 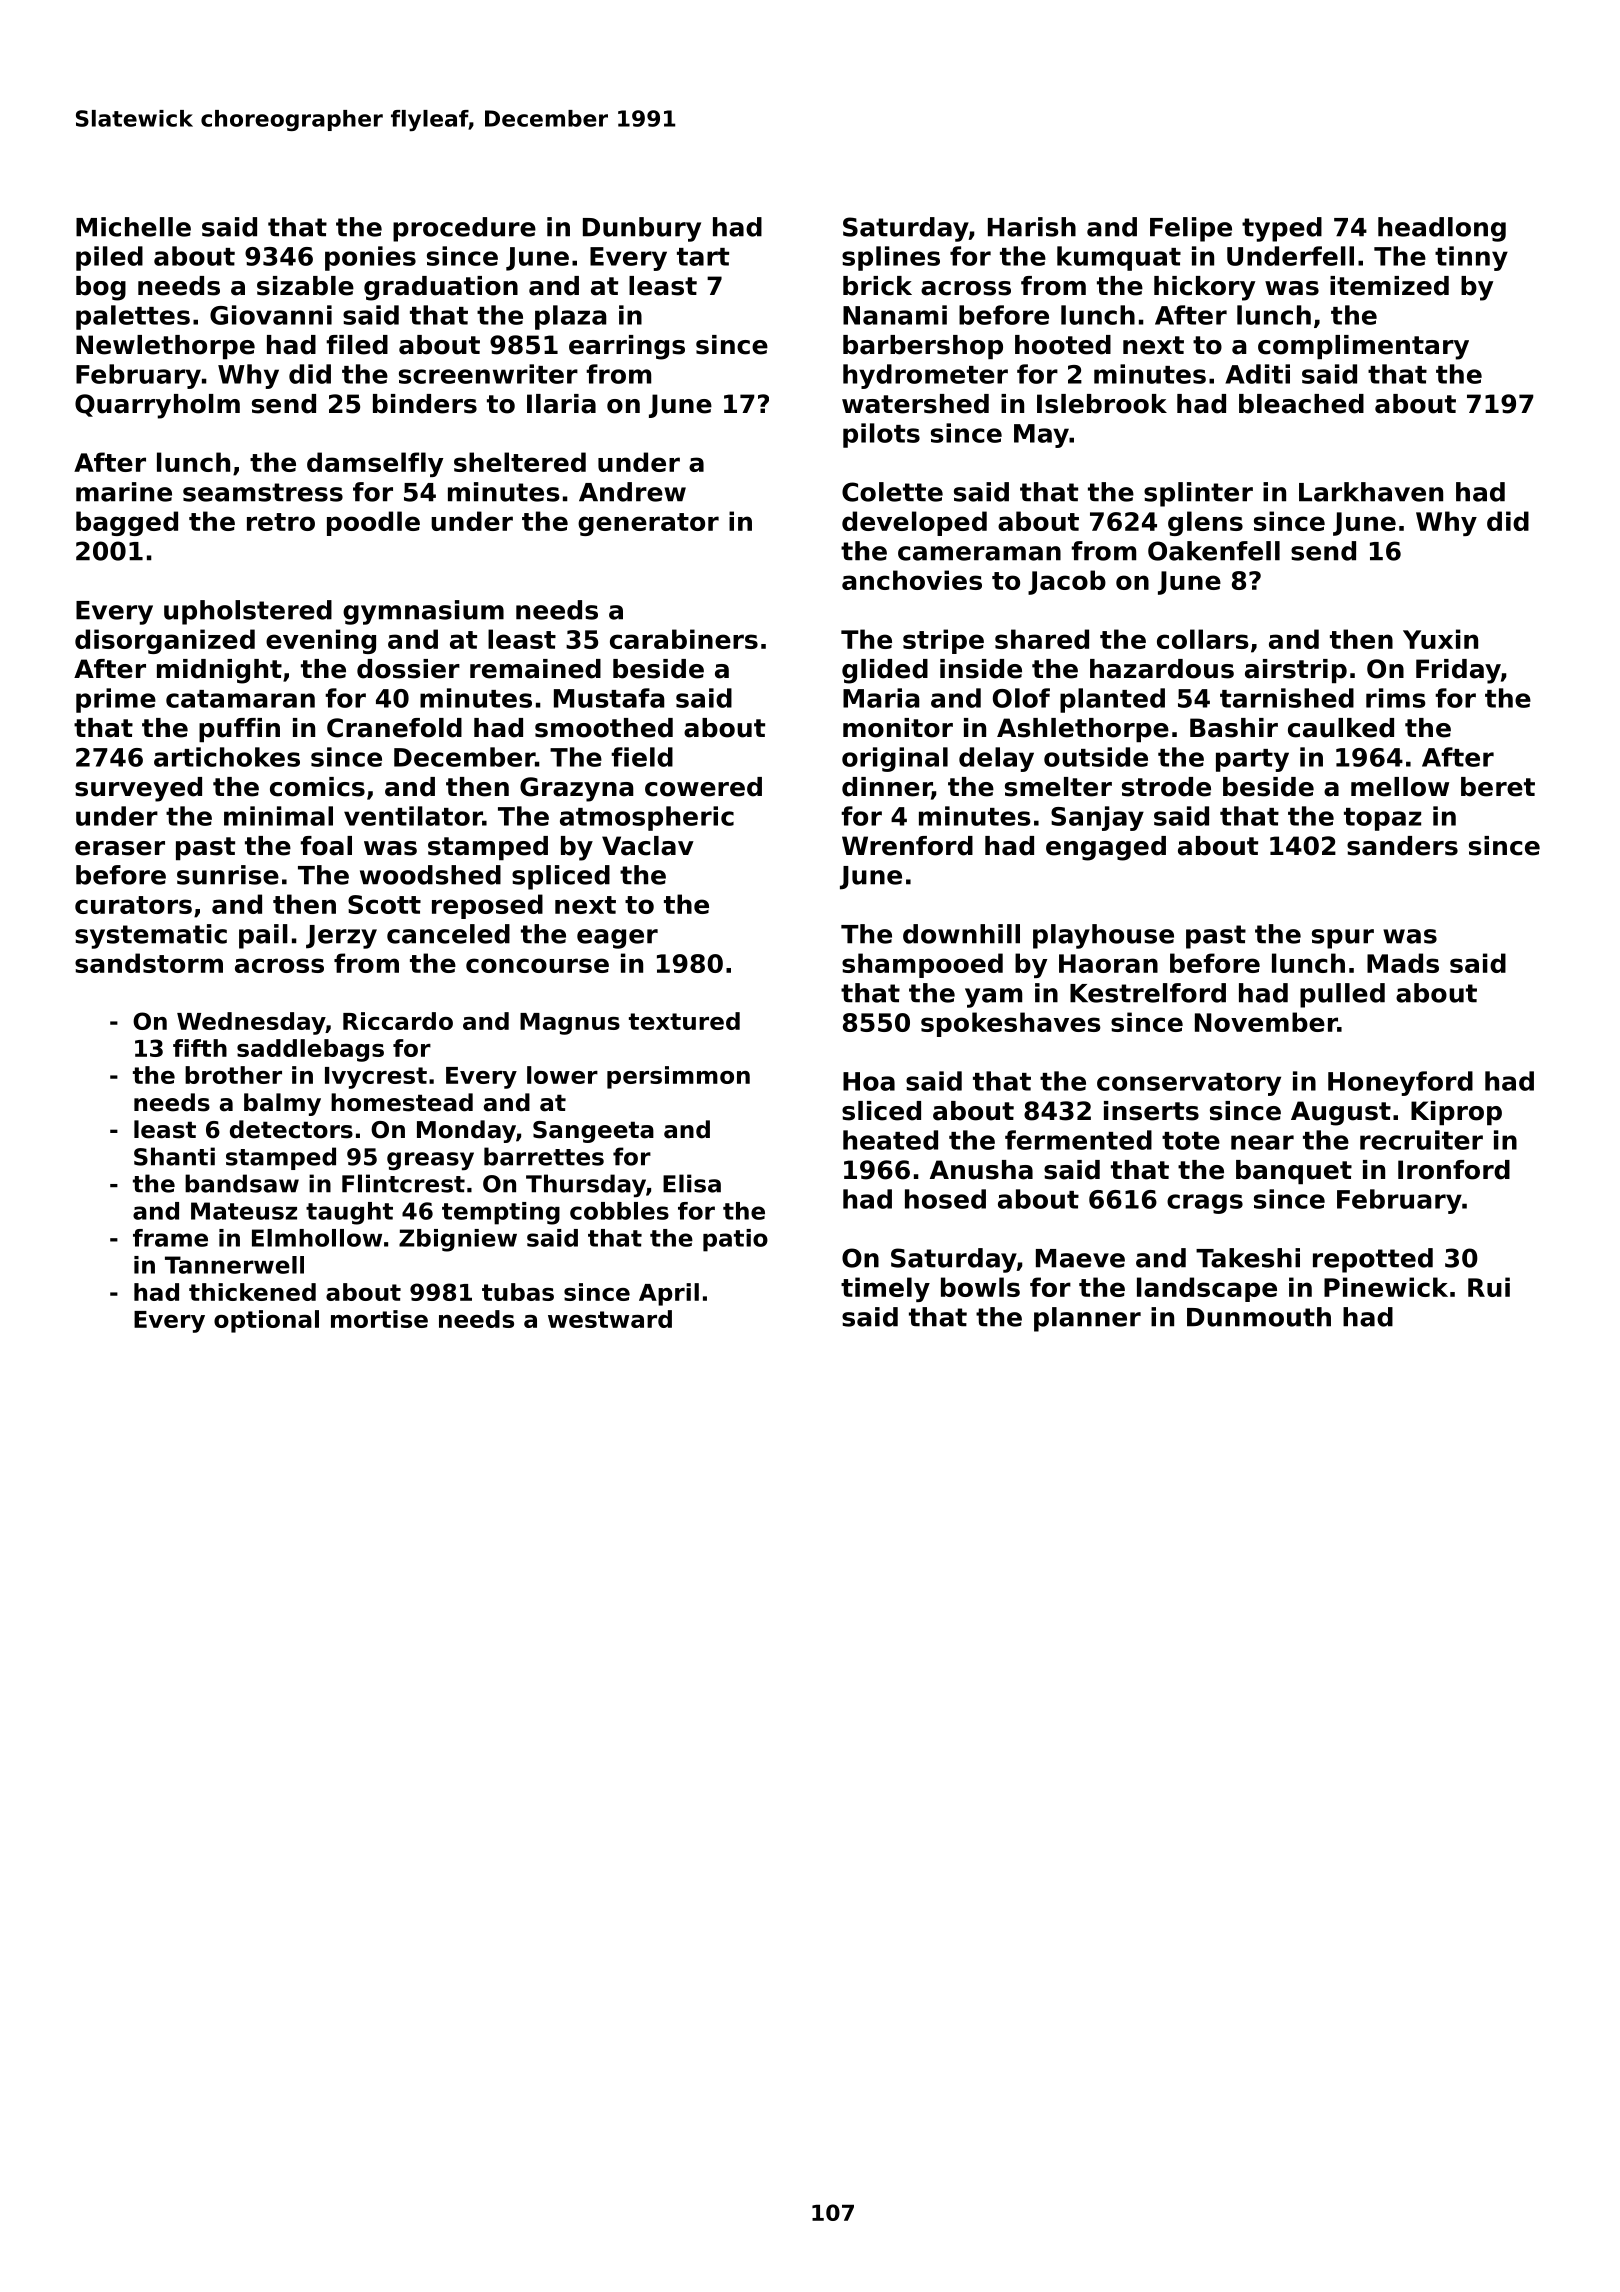 I want to click on kumquat, so click(x=1119, y=258).
